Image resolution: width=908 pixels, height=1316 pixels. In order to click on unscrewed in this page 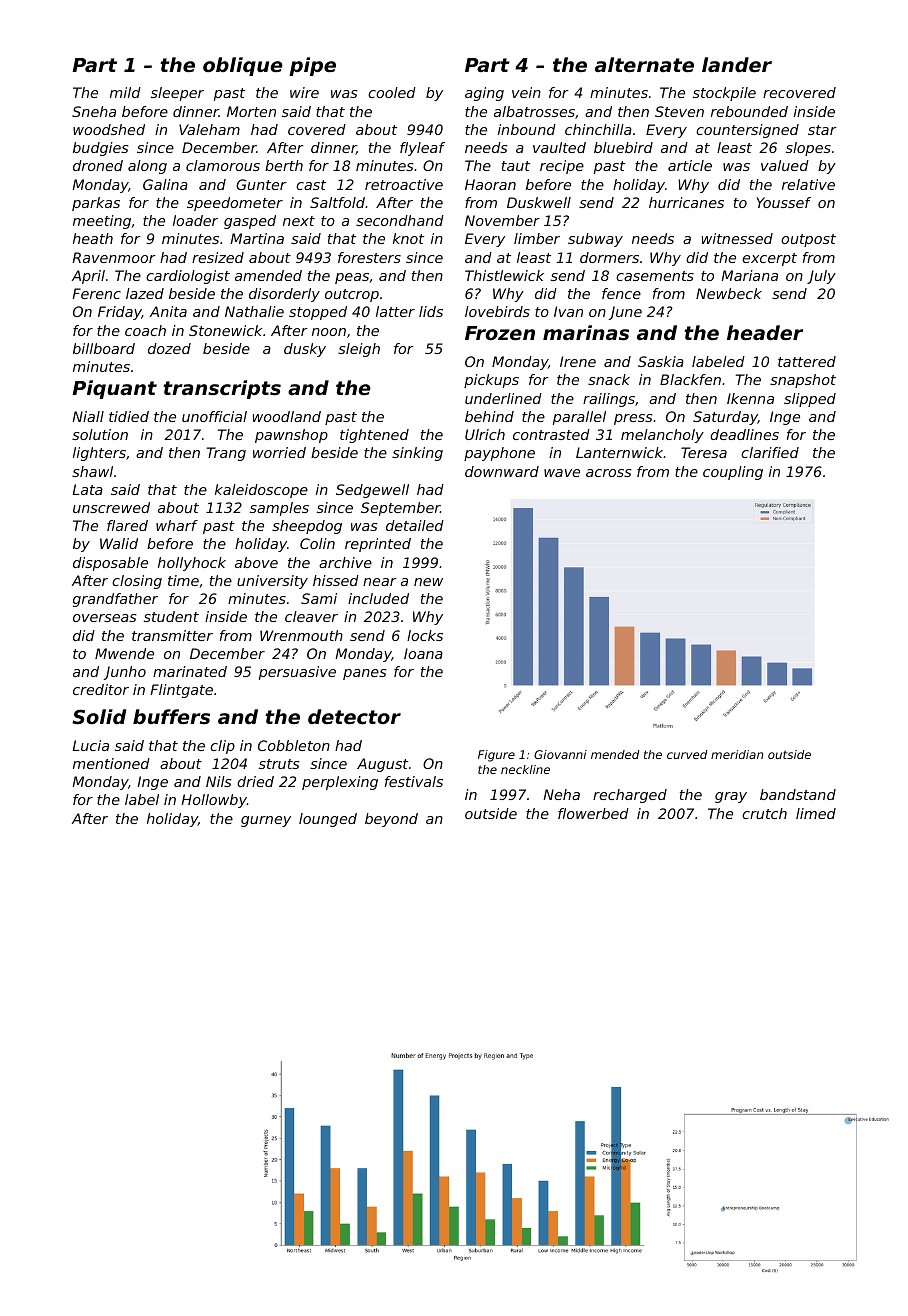, I will do `click(111, 507)`.
